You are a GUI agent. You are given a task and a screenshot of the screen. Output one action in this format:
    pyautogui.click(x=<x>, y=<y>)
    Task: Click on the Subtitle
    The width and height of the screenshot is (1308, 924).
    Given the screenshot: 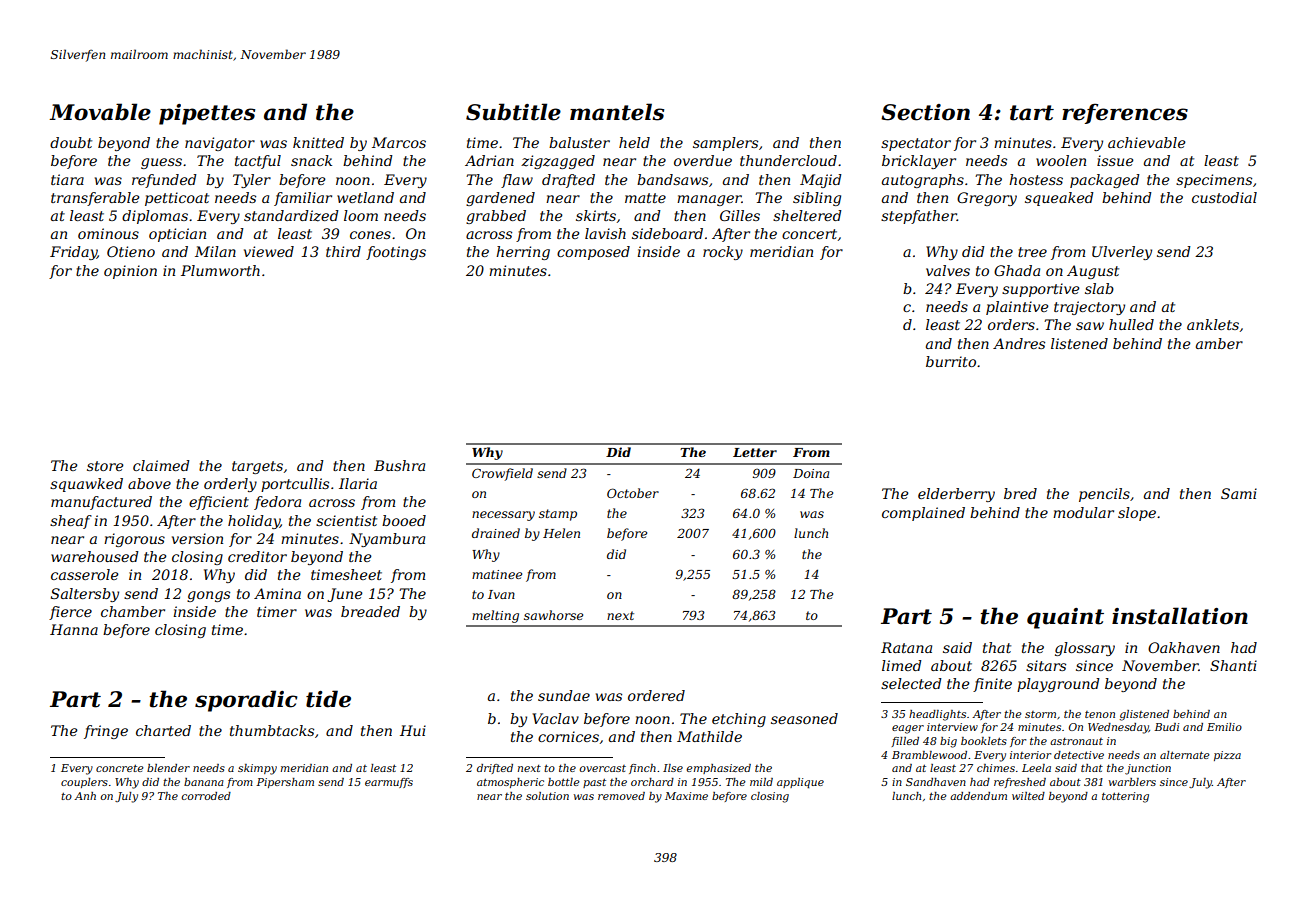 What is the action you would take?
    pyautogui.click(x=513, y=112)
